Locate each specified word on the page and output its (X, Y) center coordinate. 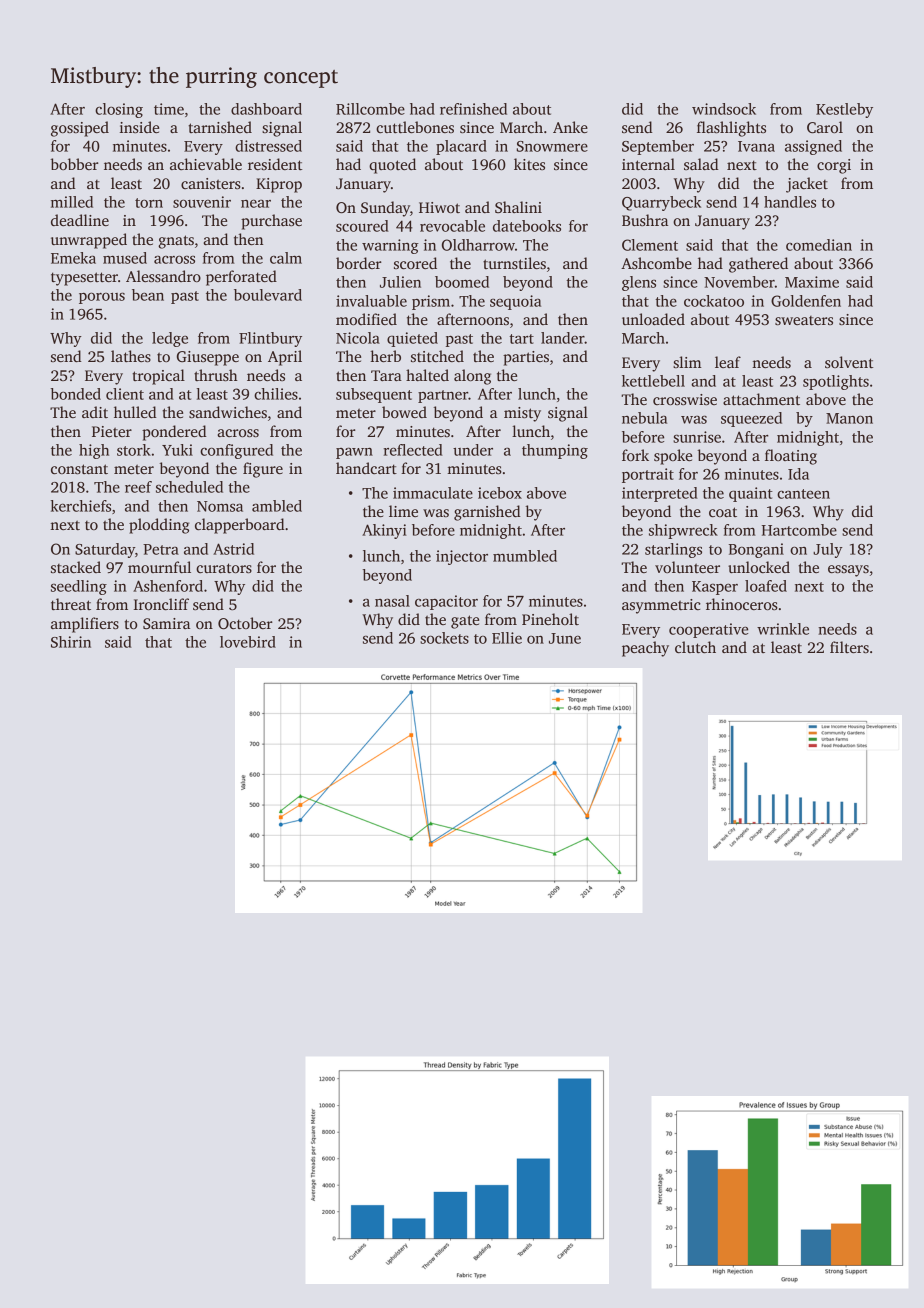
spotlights (836, 382)
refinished (473, 109)
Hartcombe (799, 530)
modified (366, 319)
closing (119, 110)
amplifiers (85, 625)
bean (148, 295)
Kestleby (844, 110)
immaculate (433, 493)
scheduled (189, 487)
